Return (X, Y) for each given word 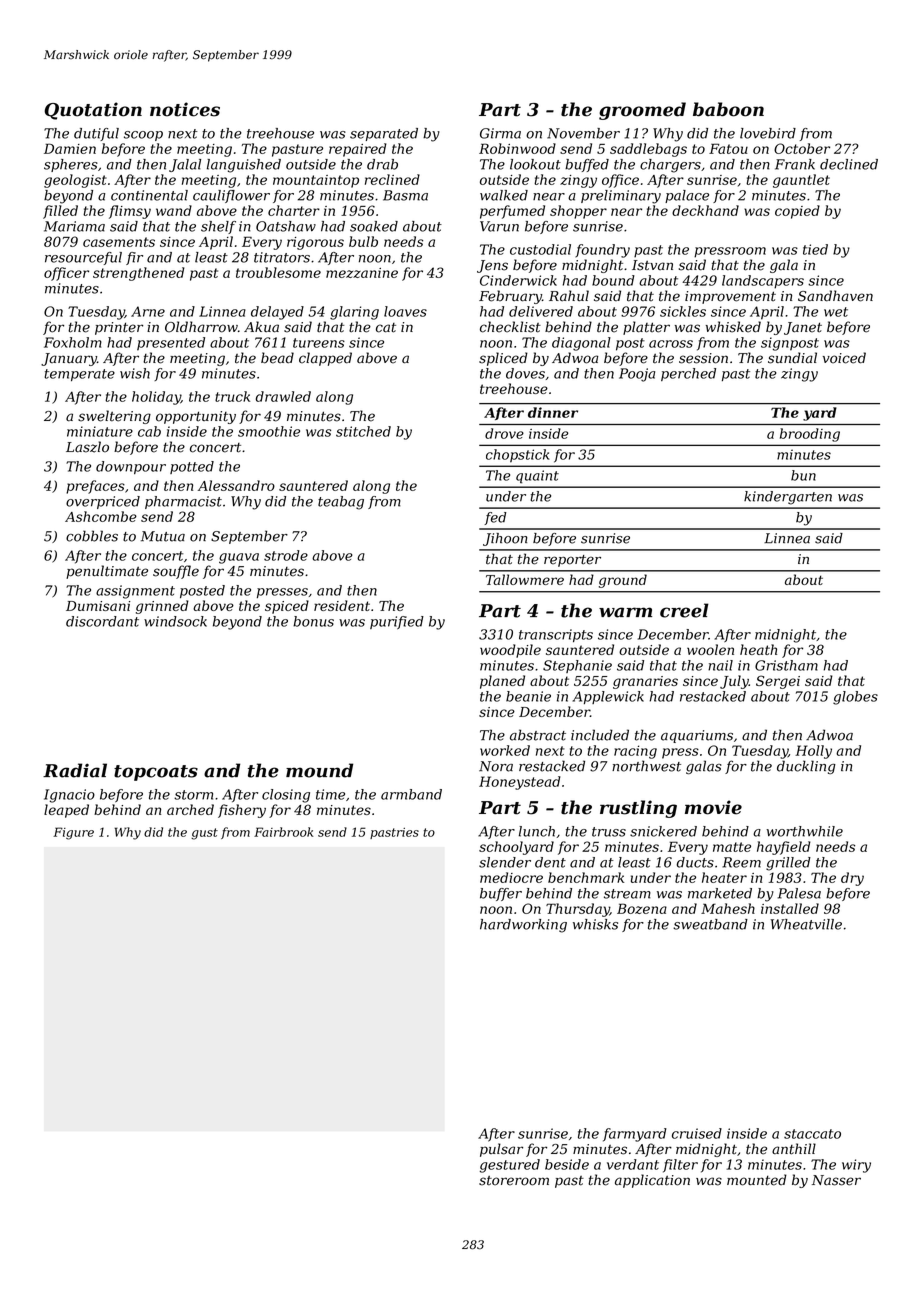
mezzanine (362, 273)
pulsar (501, 1150)
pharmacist (183, 502)
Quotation (93, 111)
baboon (728, 109)
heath (758, 649)
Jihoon (505, 539)
